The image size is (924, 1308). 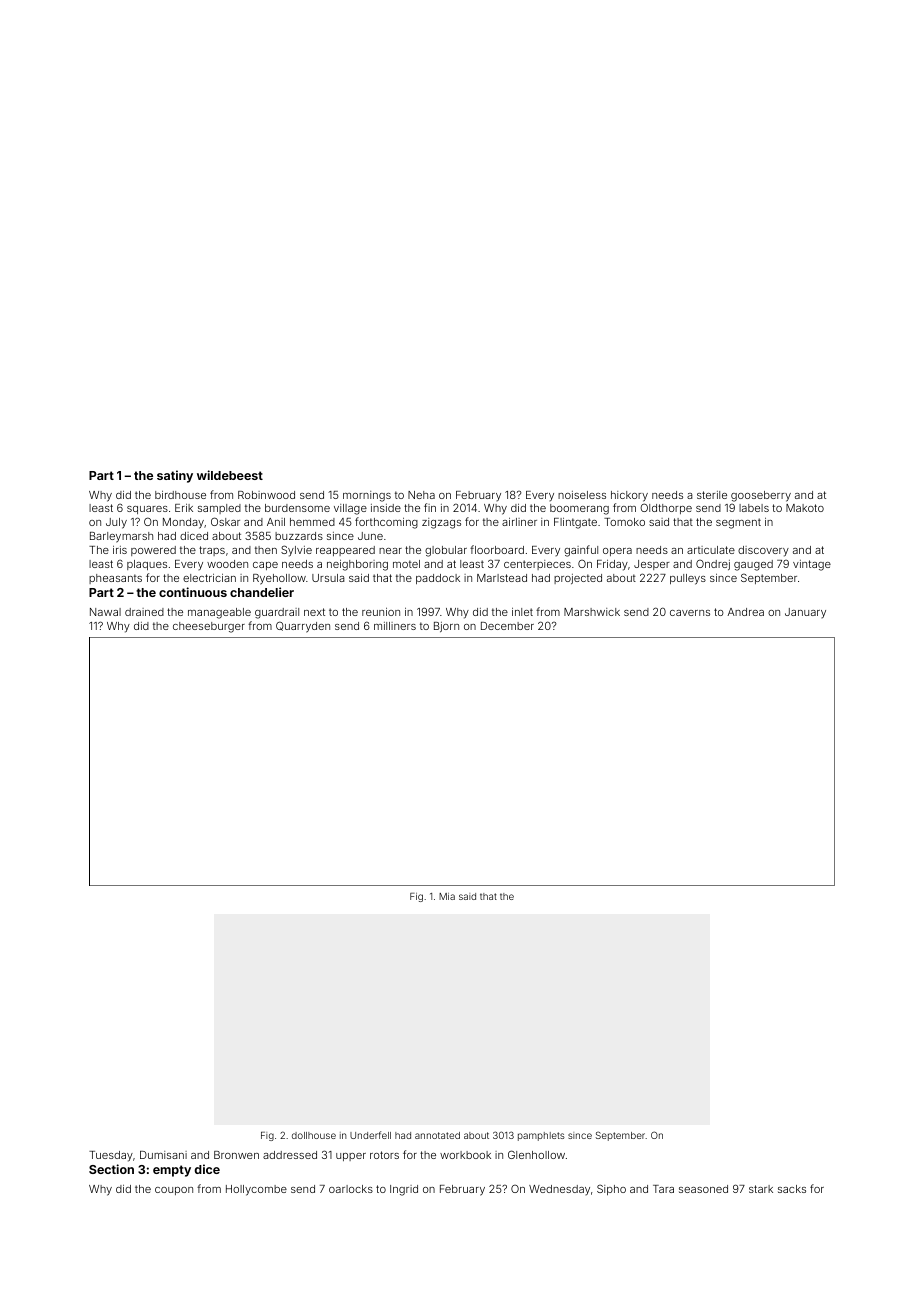 I want to click on Mia, so click(x=447, y=896).
